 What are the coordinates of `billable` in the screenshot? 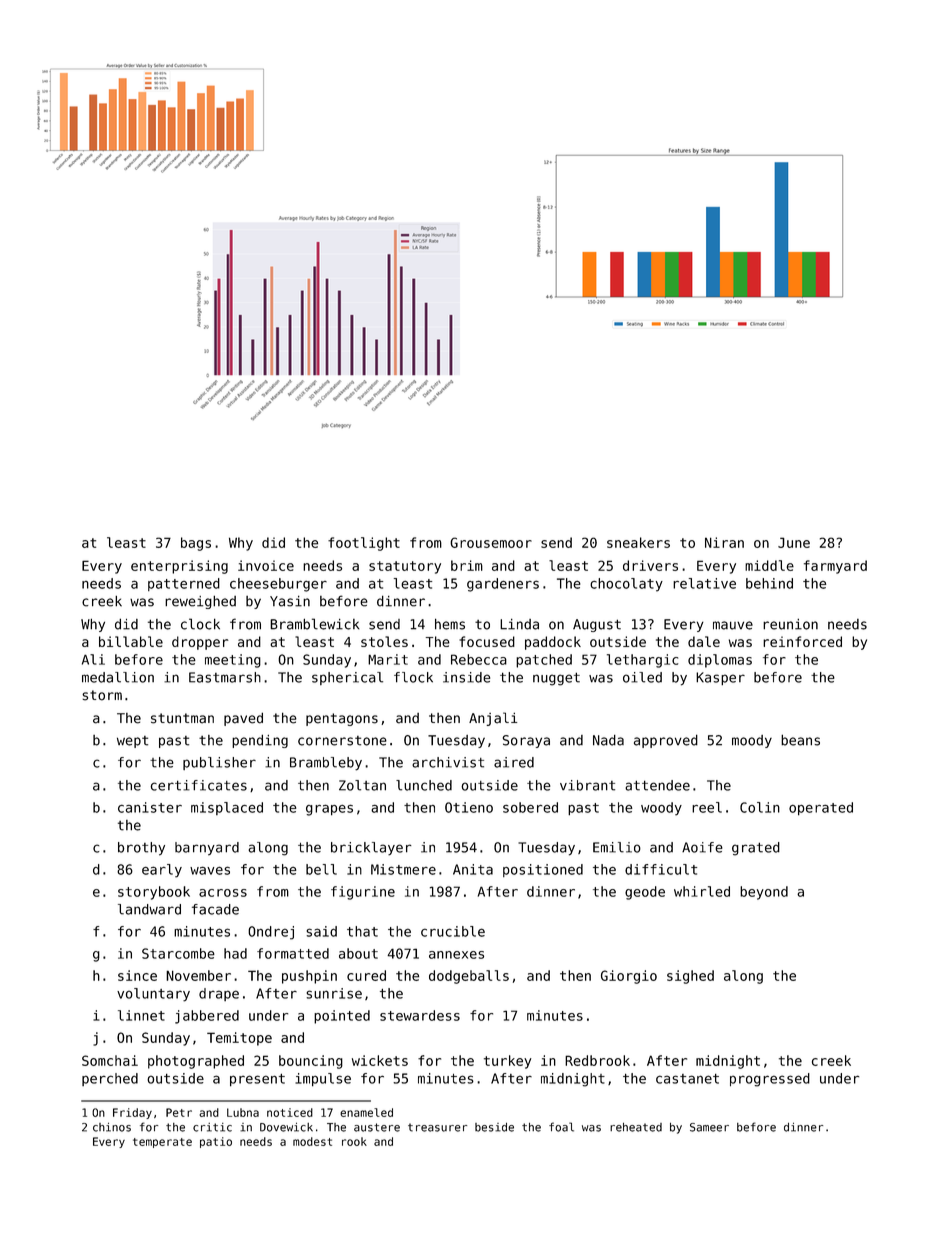 It's located at (131, 641).
